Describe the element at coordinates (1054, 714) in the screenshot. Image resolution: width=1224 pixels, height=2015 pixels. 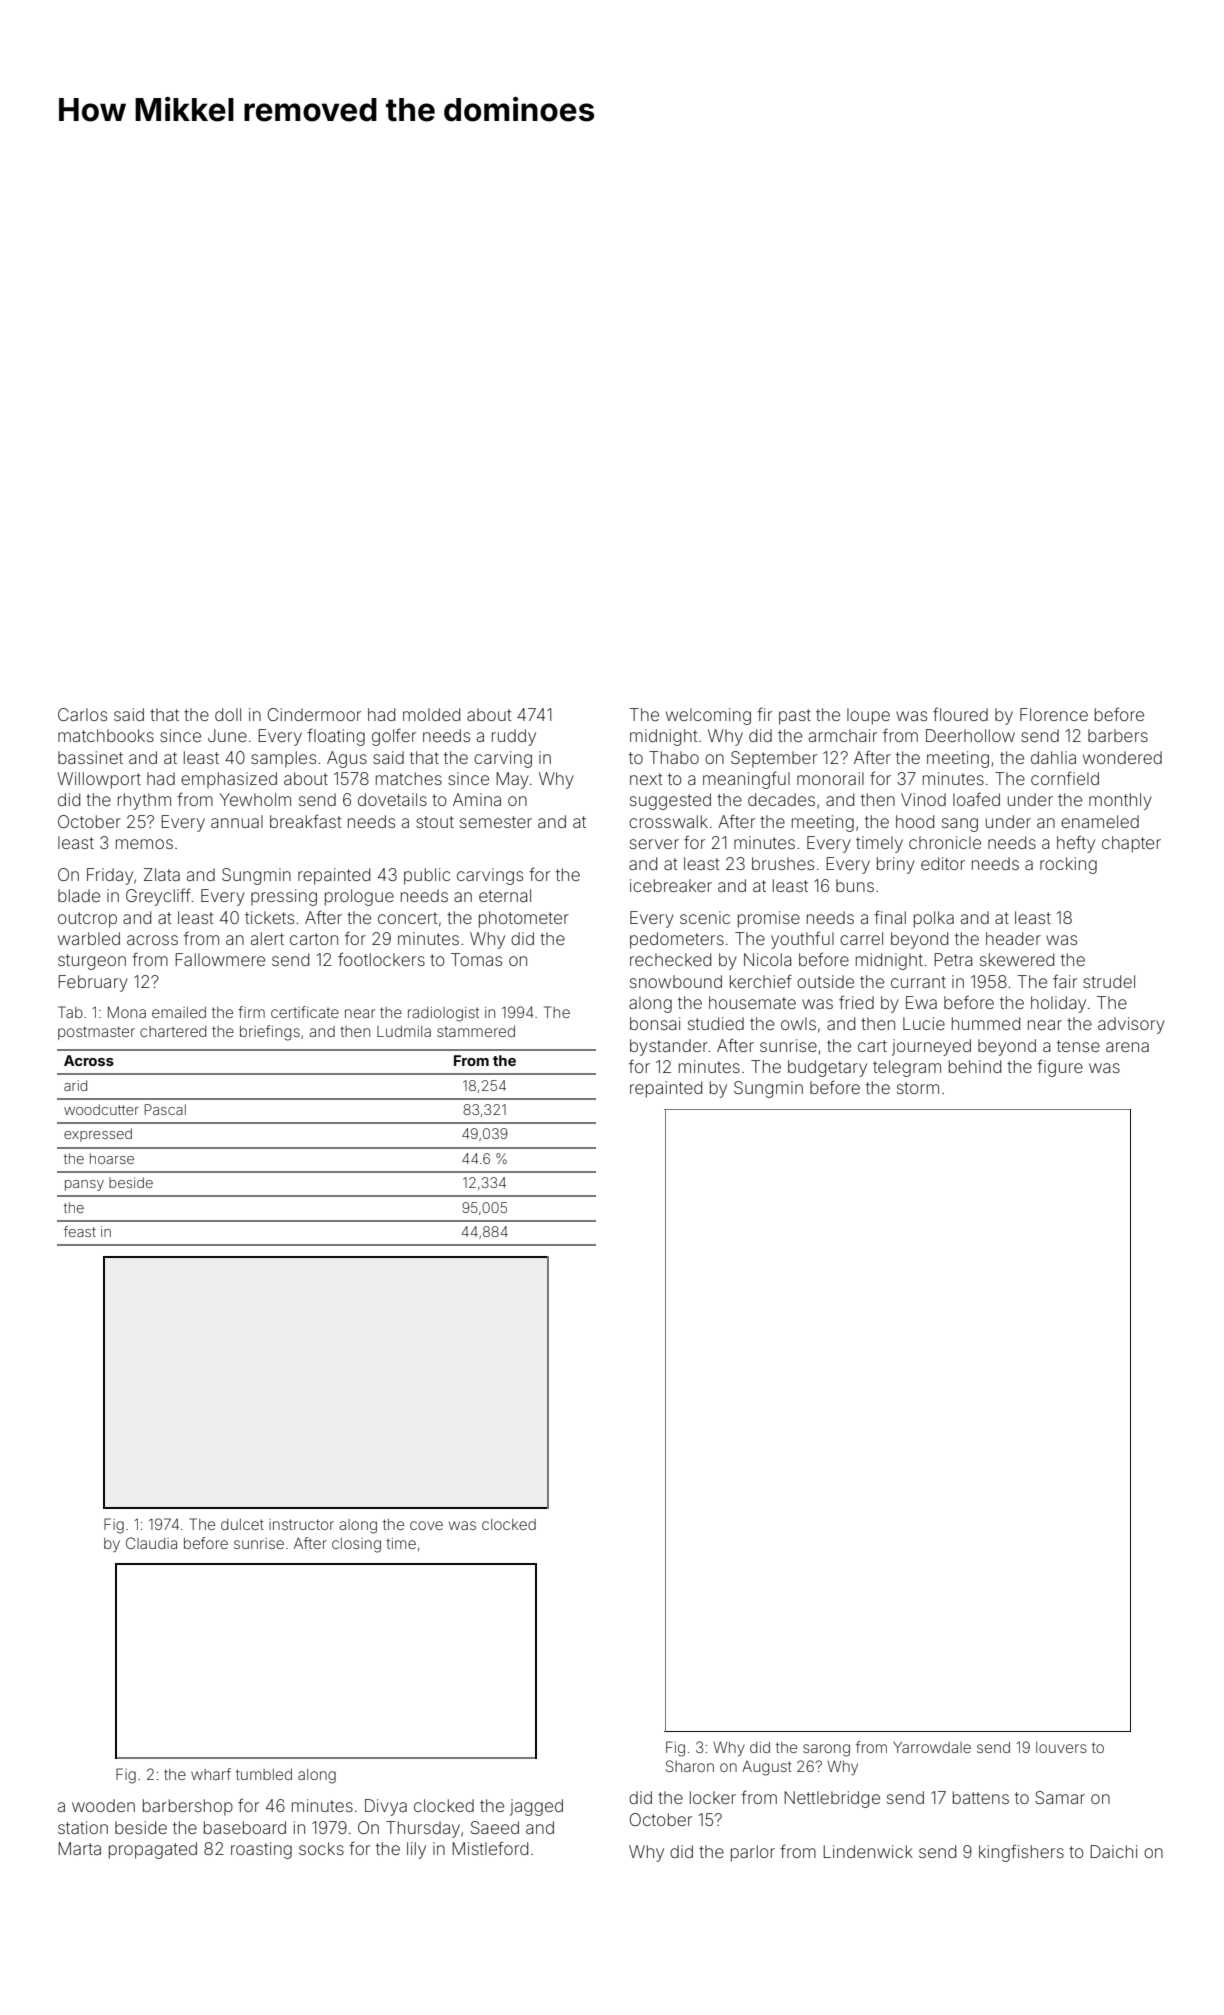
I see `Florence` at that location.
